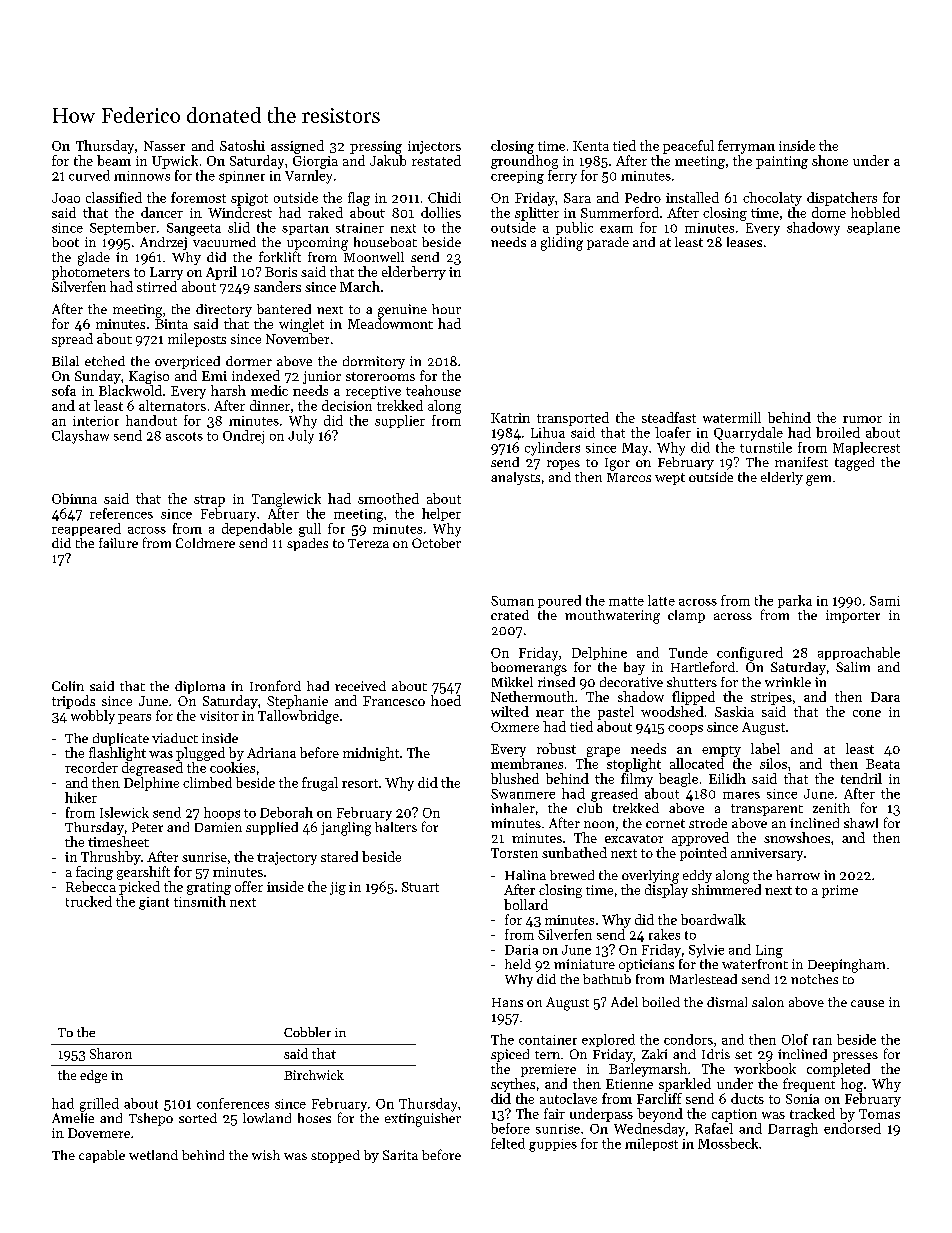 This document has width=952, height=1233. What do you see at coordinates (249, 886) in the document?
I see `offer` at bounding box center [249, 886].
